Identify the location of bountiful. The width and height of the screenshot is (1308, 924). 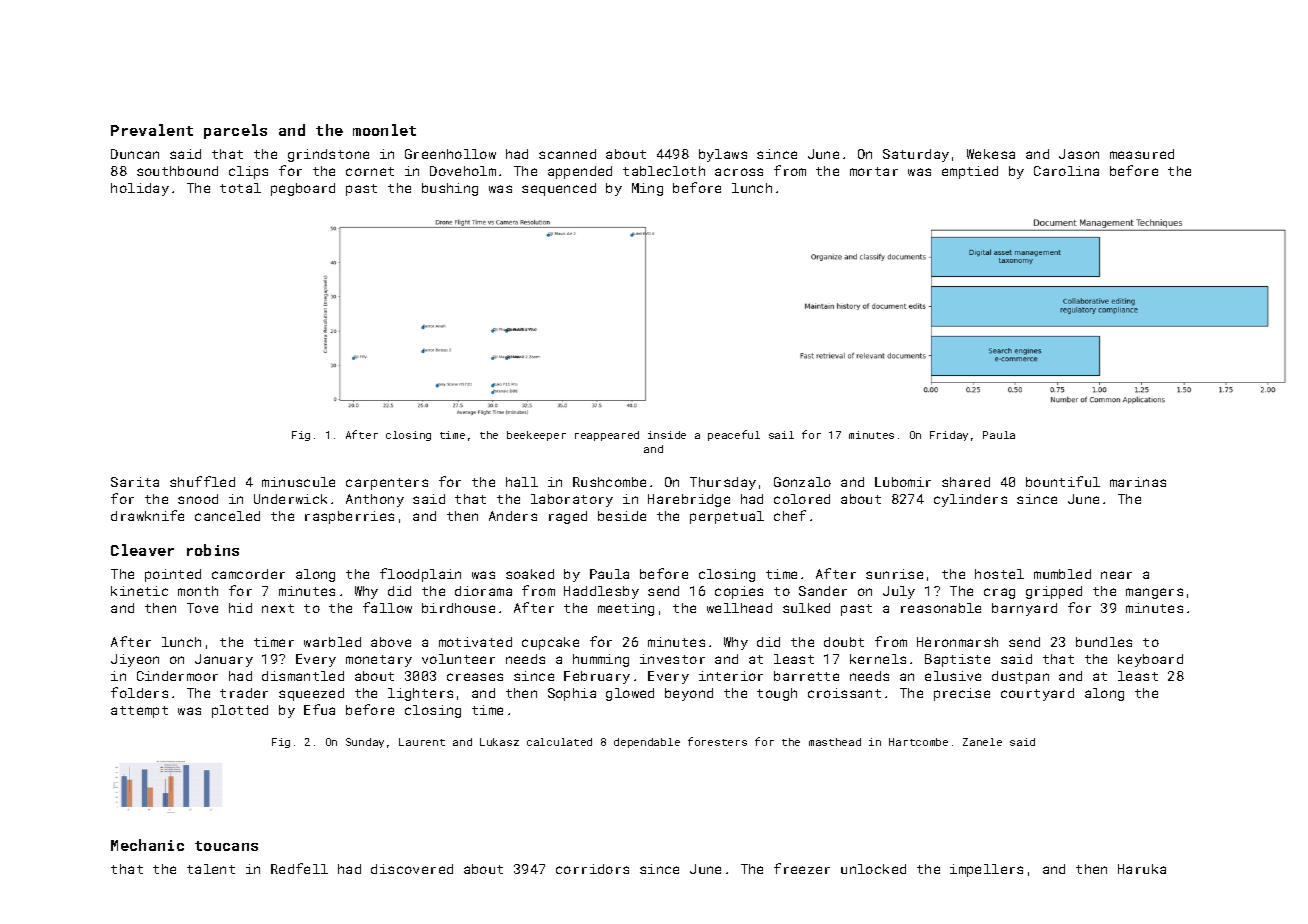
(1063, 481).
